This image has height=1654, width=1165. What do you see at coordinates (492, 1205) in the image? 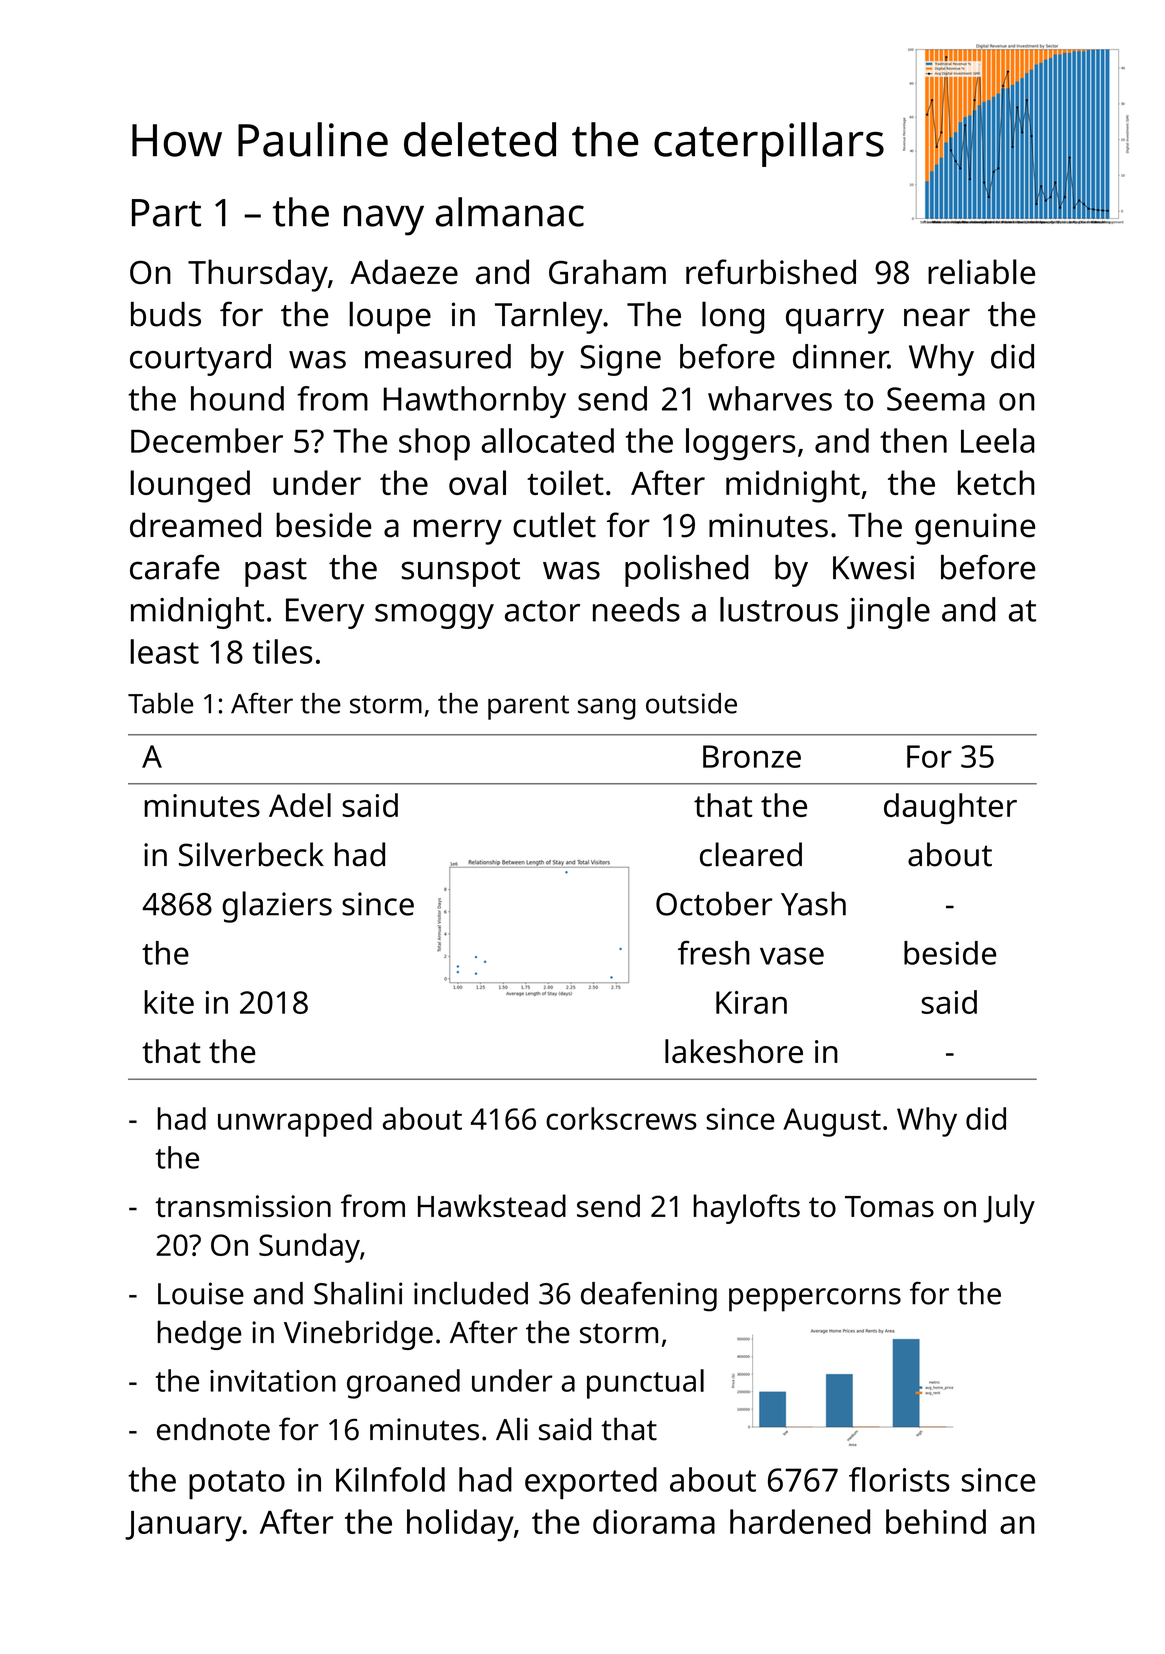
I see `Hawkstead` at bounding box center [492, 1205].
